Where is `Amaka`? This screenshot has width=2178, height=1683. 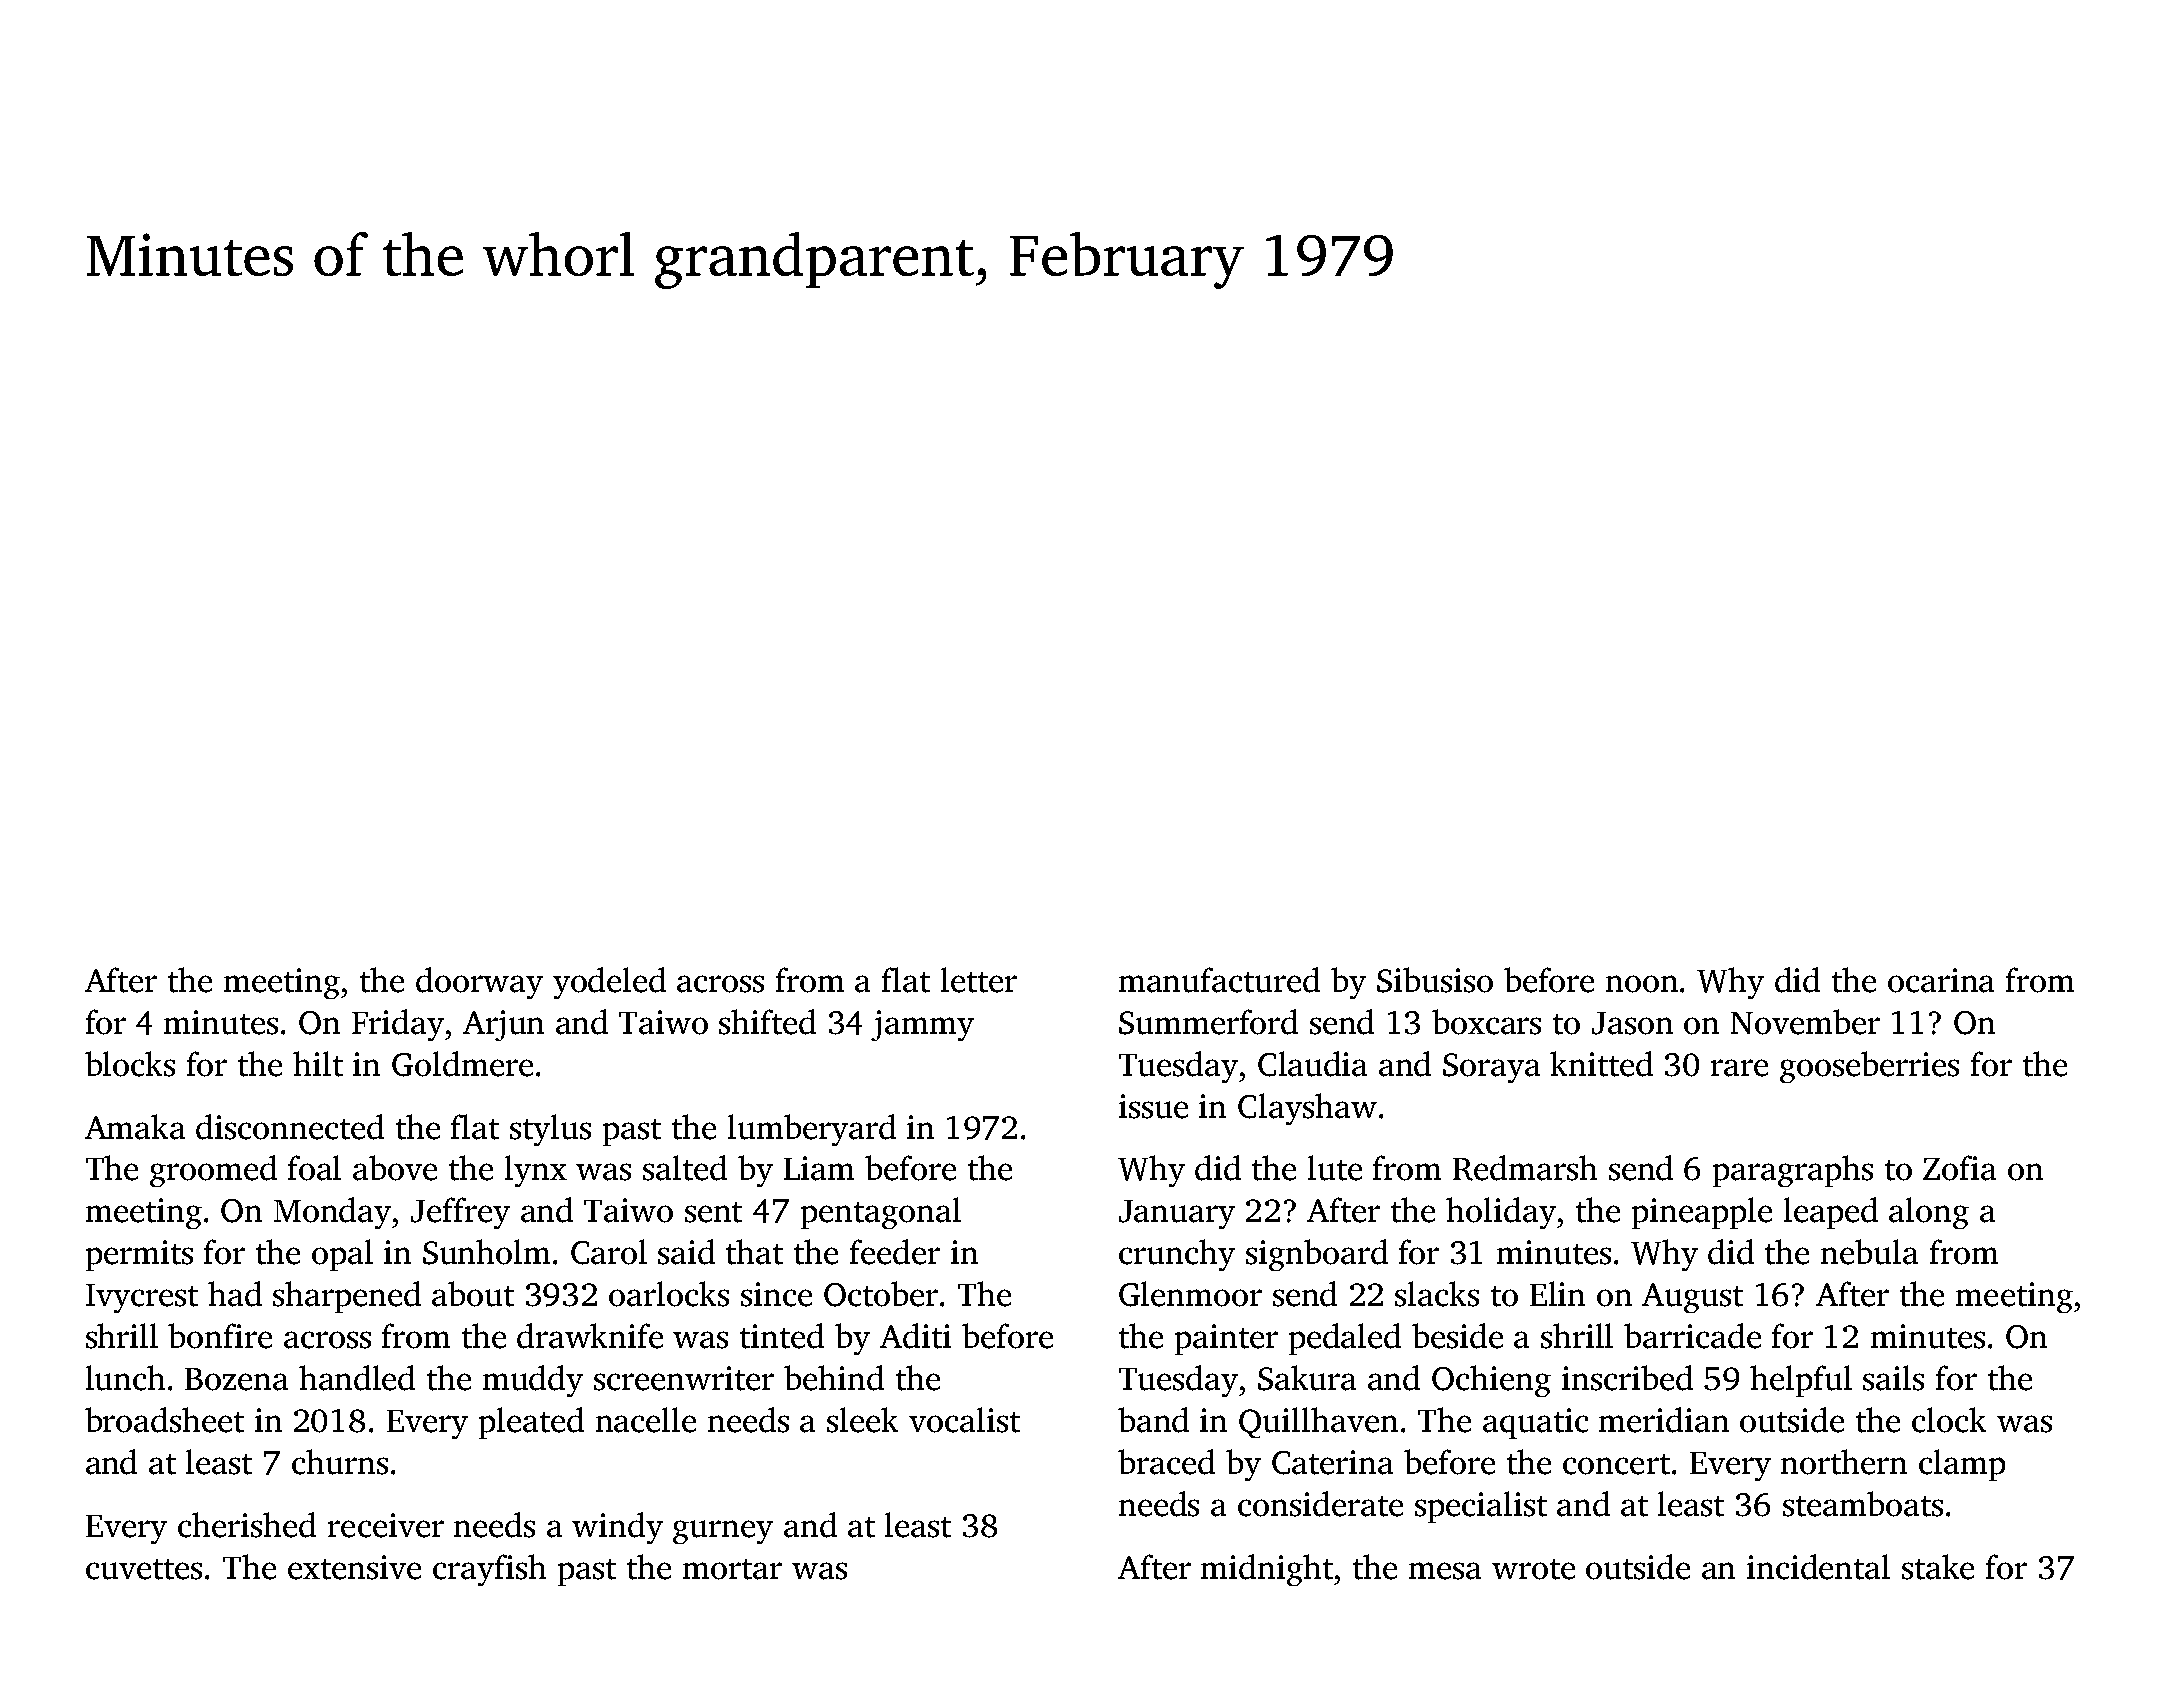
Amaka is located at coordinates (135, 1127).
